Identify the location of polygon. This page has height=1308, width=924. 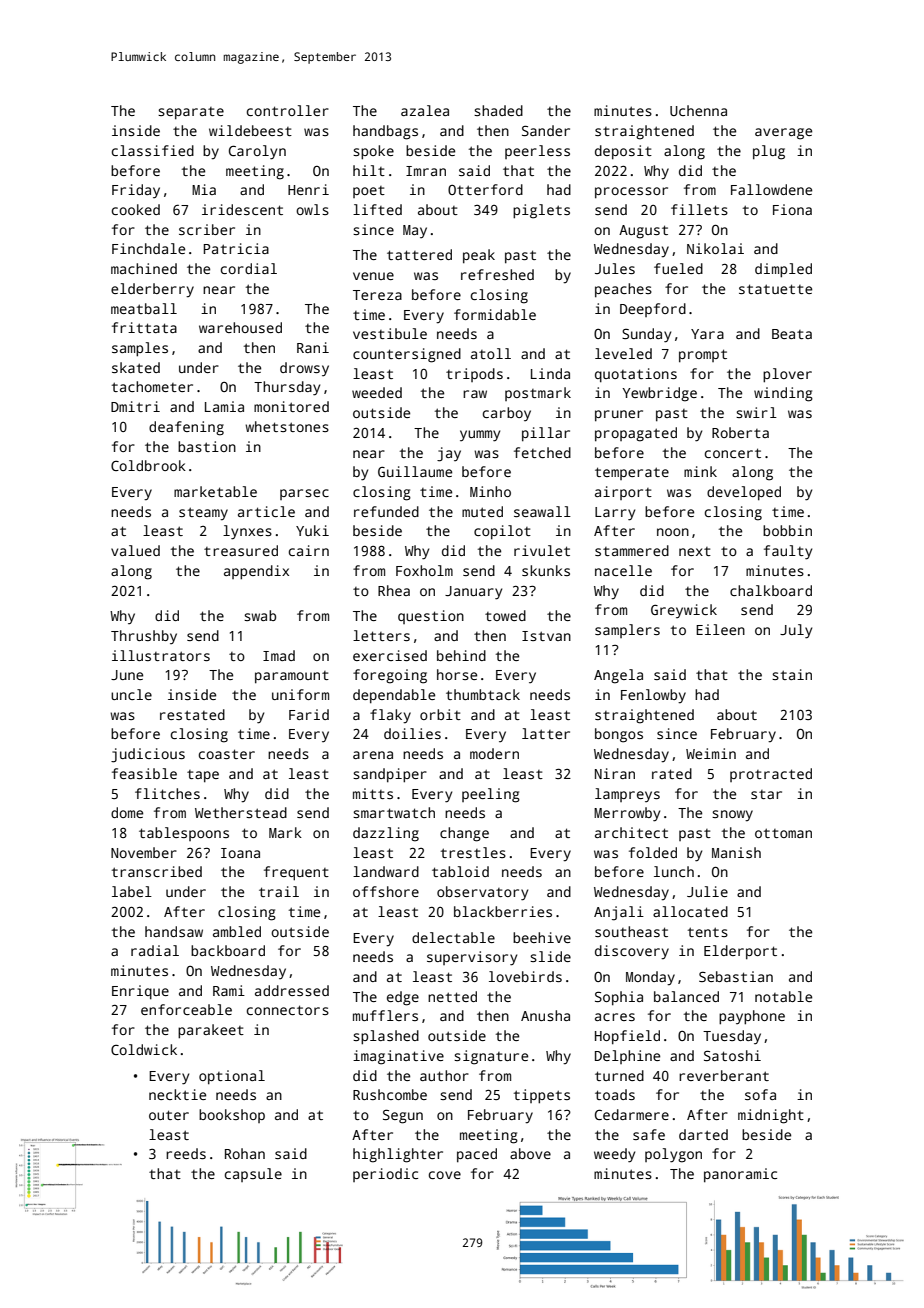
(673, 1155).
